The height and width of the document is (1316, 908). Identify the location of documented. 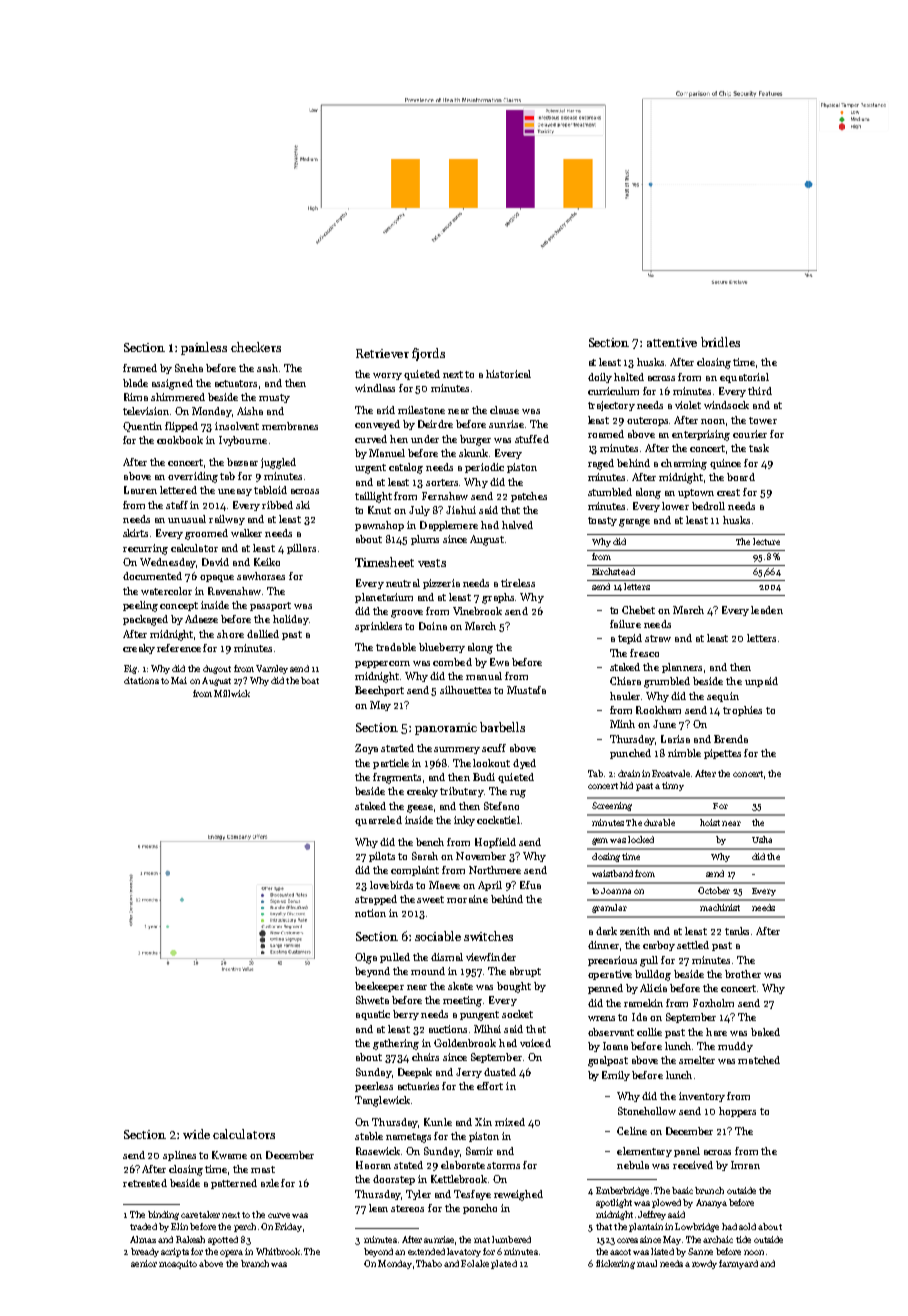
(152, 576).
